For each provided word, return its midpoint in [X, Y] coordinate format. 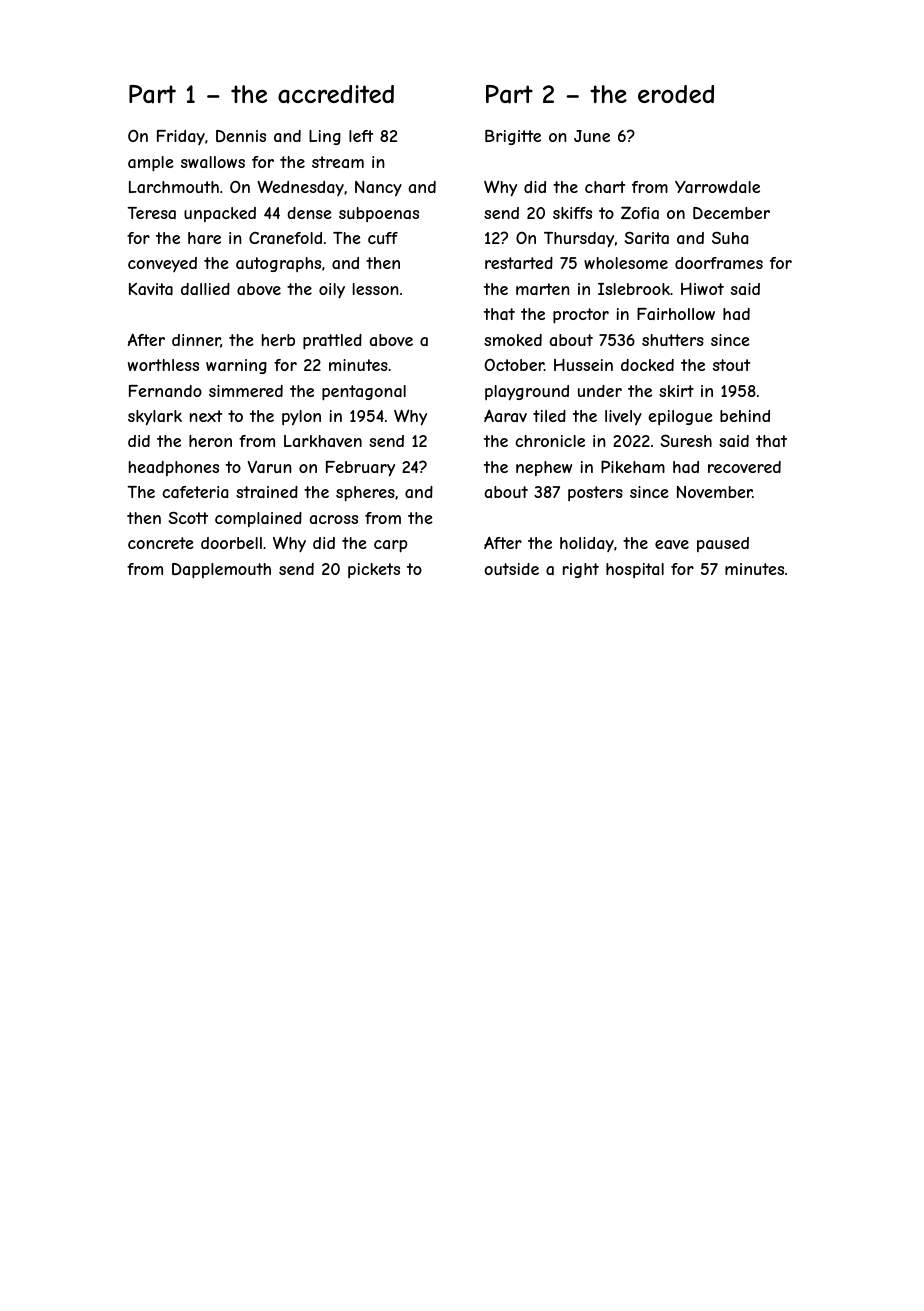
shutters [673, 340]
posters [595, 493]
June [592, 136]
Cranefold [285, 238]
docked [647, 365]
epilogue [680, 417]
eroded [676, 94]
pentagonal [364, 393]
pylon [301, 417]
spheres [365, 493]
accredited [336, 94]
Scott [188, 517]
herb [278, 340]
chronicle [550, 441]
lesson [376, 289]
